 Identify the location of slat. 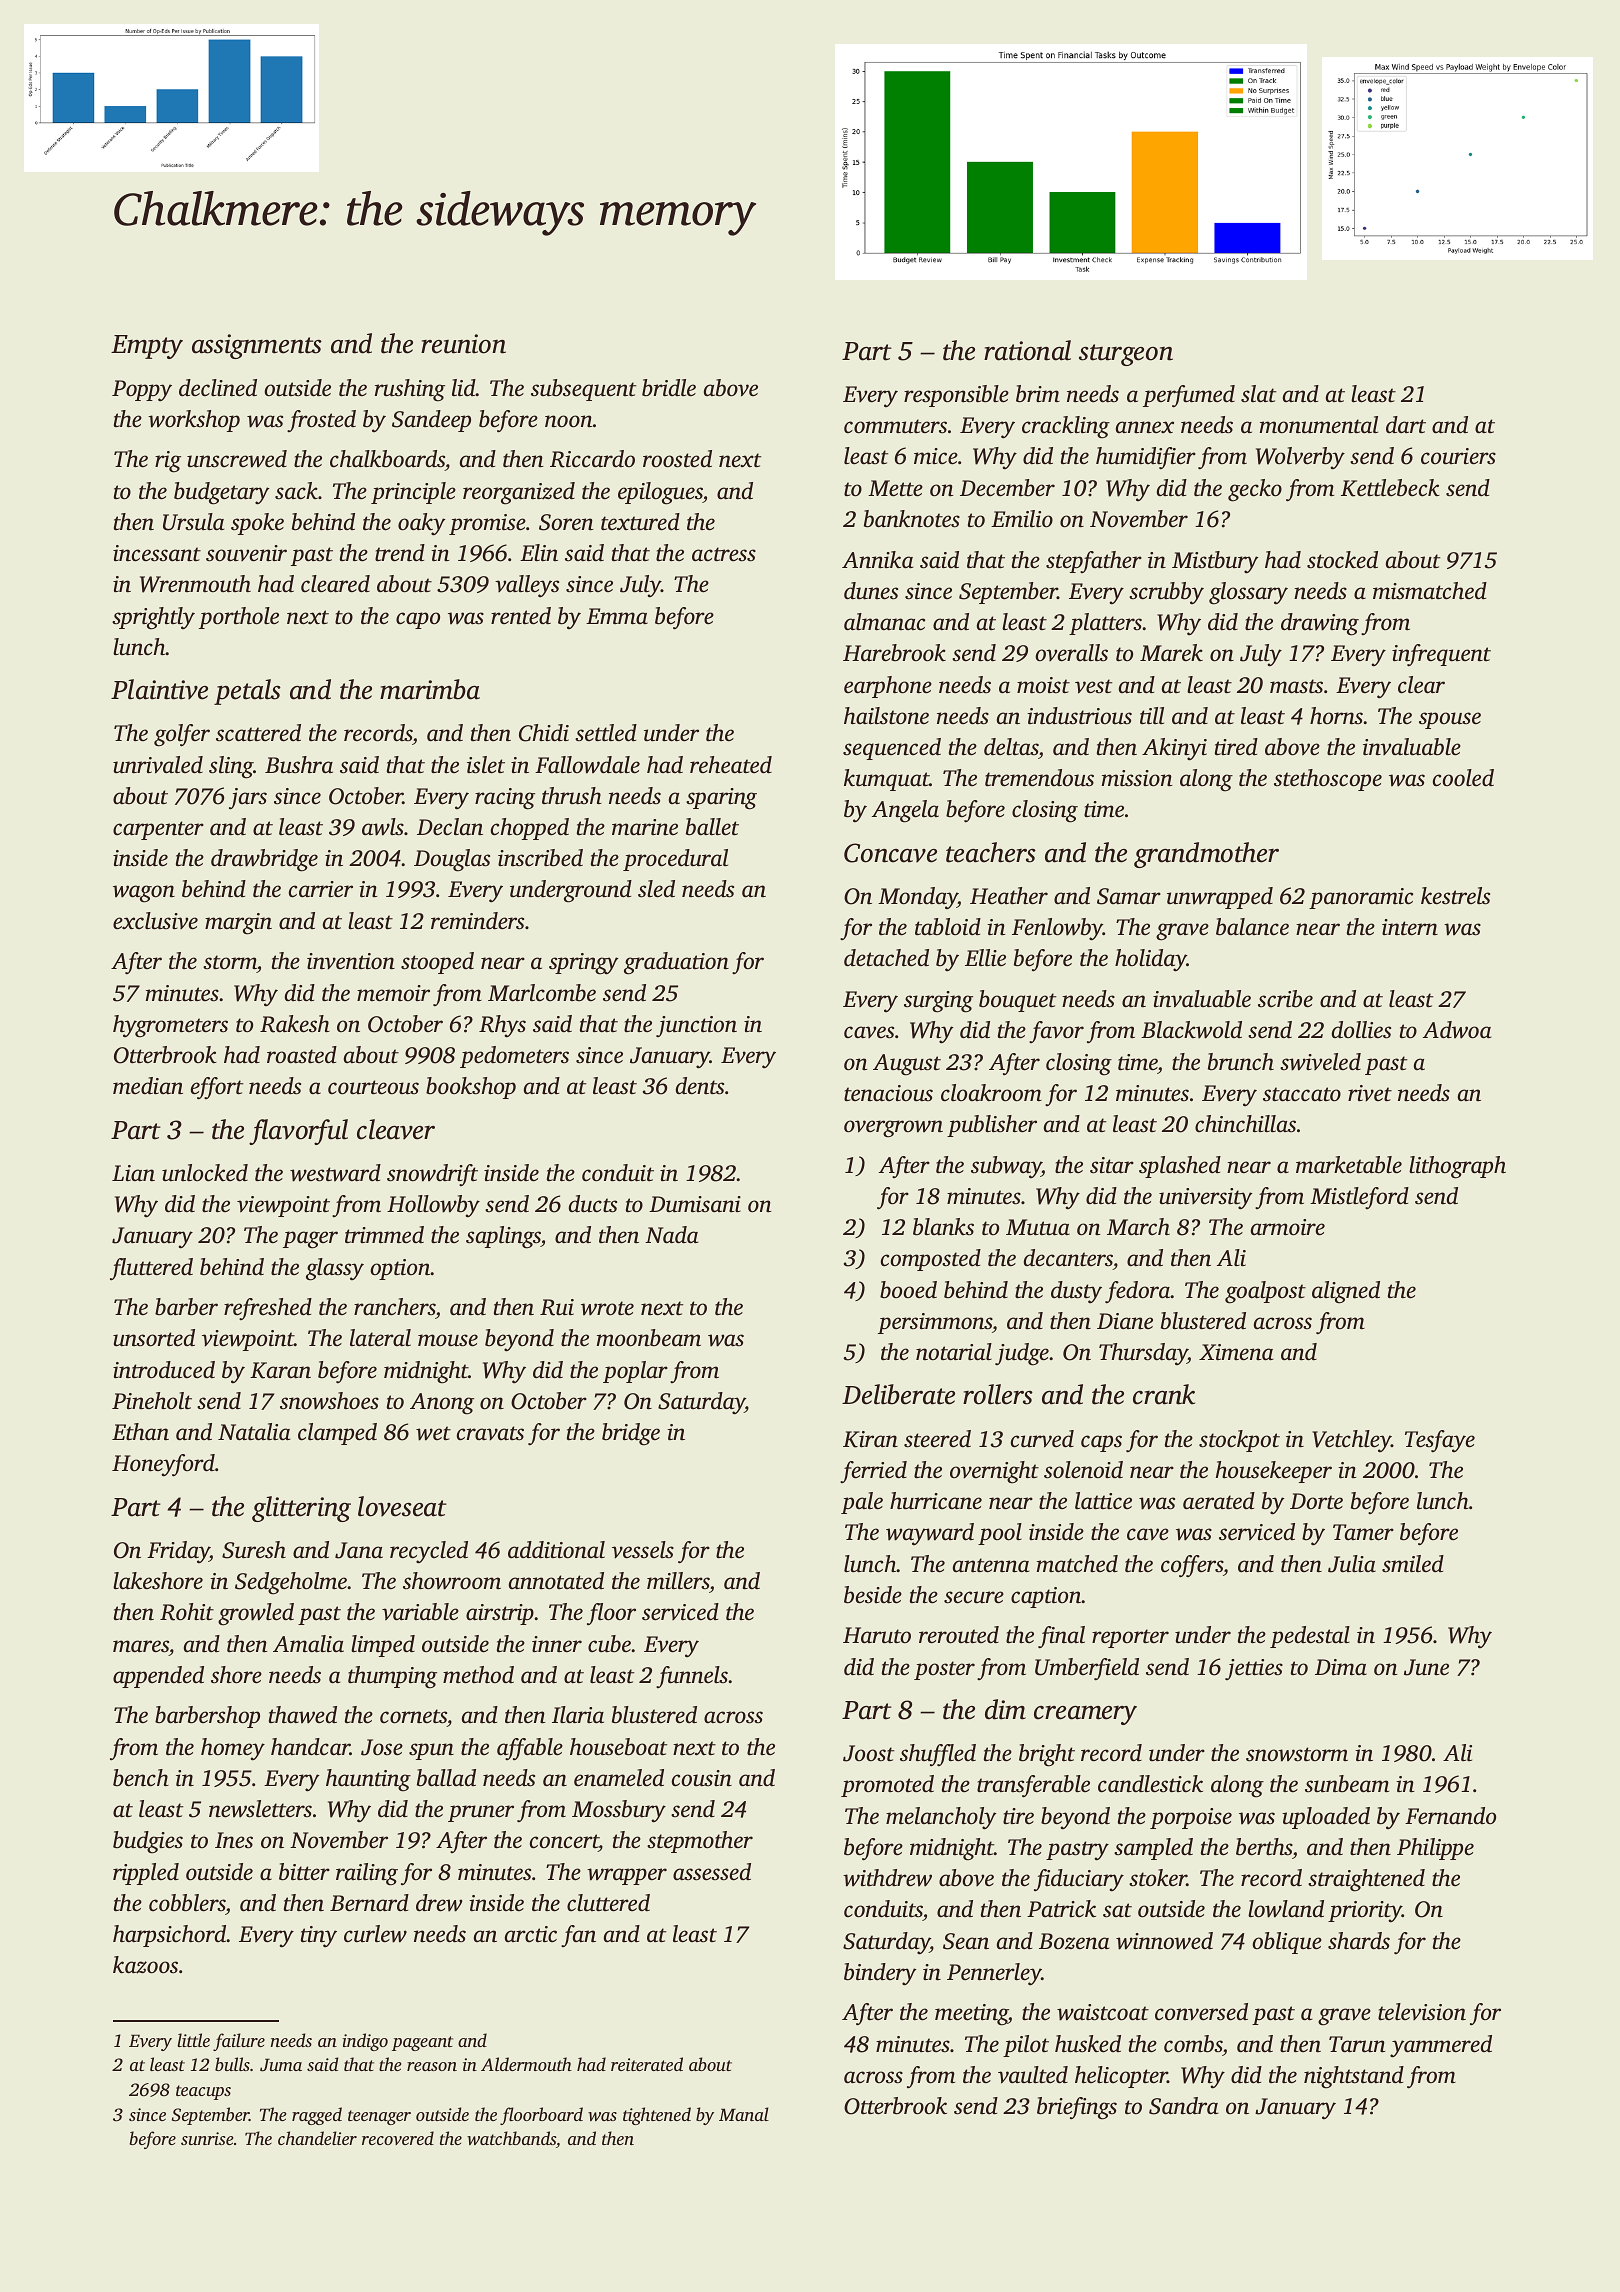
(1259, 394).
